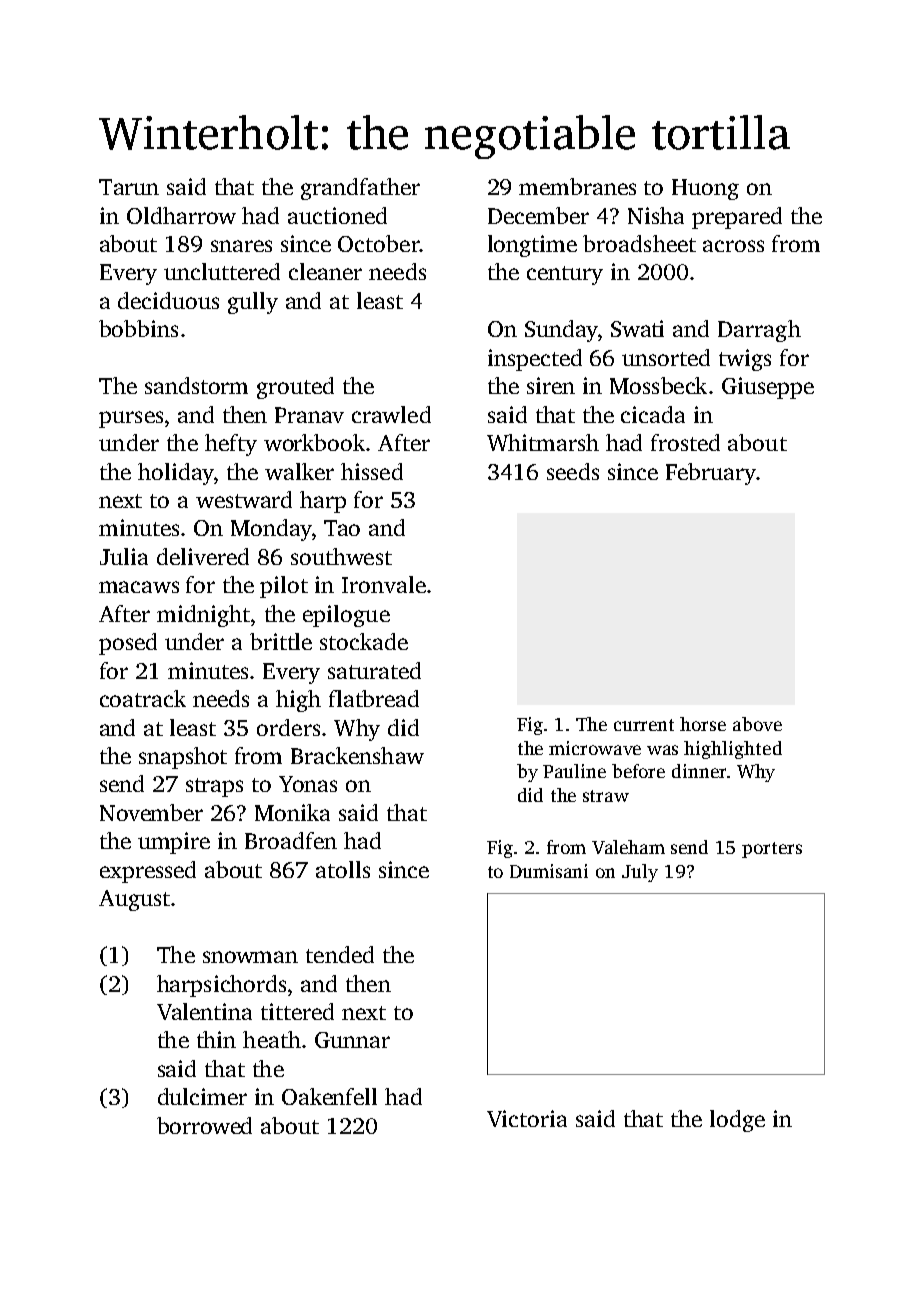 The width and height of the document is (924, 1311). Describe the element at coordinates (181, 215) in the document. I see `Oldharrow` at that location.
